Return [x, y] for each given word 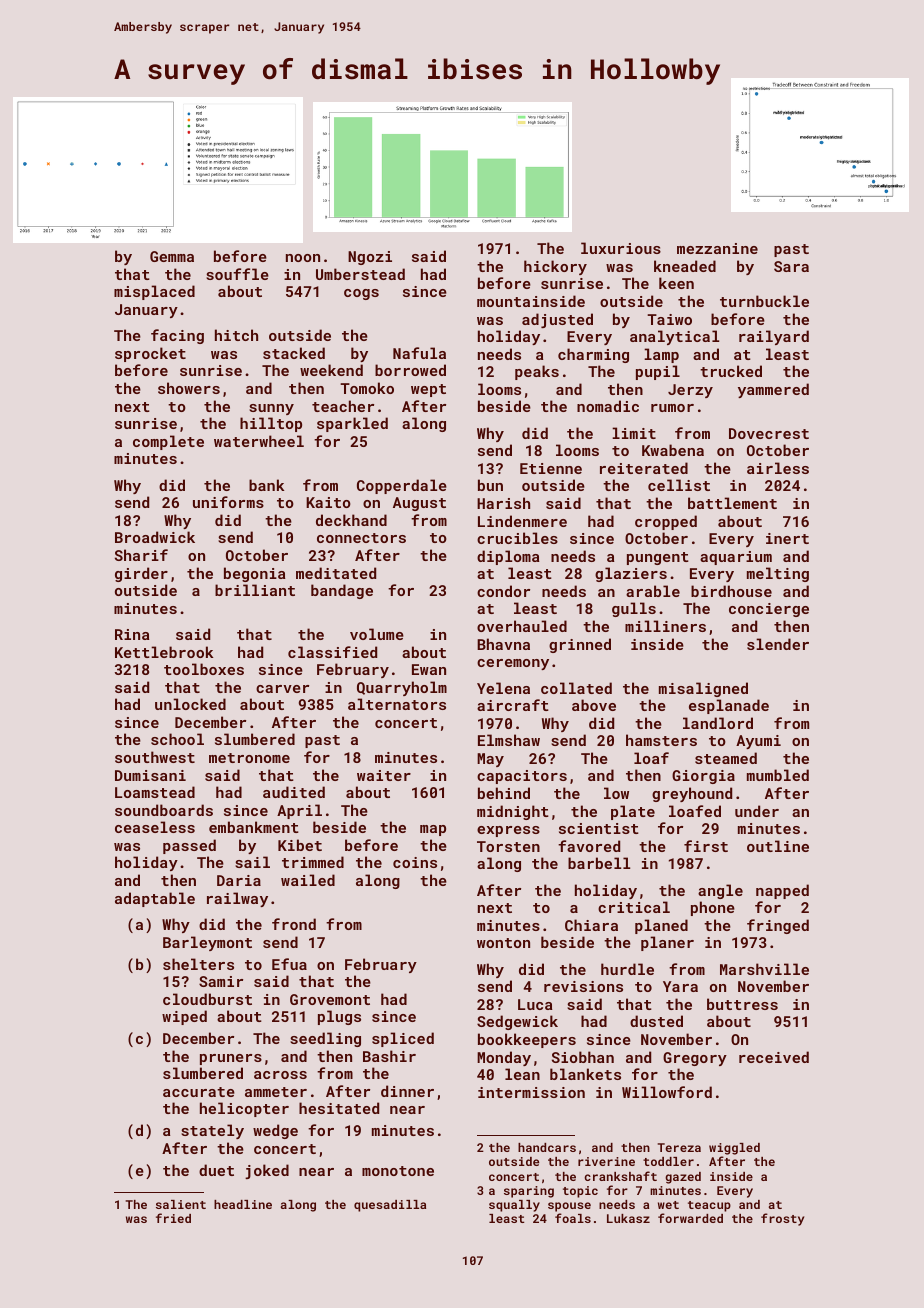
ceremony [513, 664]
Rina [132, 634]
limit [634, 433]
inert [787, 538]
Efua [289, 964]
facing [177, 336]
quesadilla [390, 1206]
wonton [503, 943]
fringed [778, 926]
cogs [361, 294]
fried [173, 1218]
